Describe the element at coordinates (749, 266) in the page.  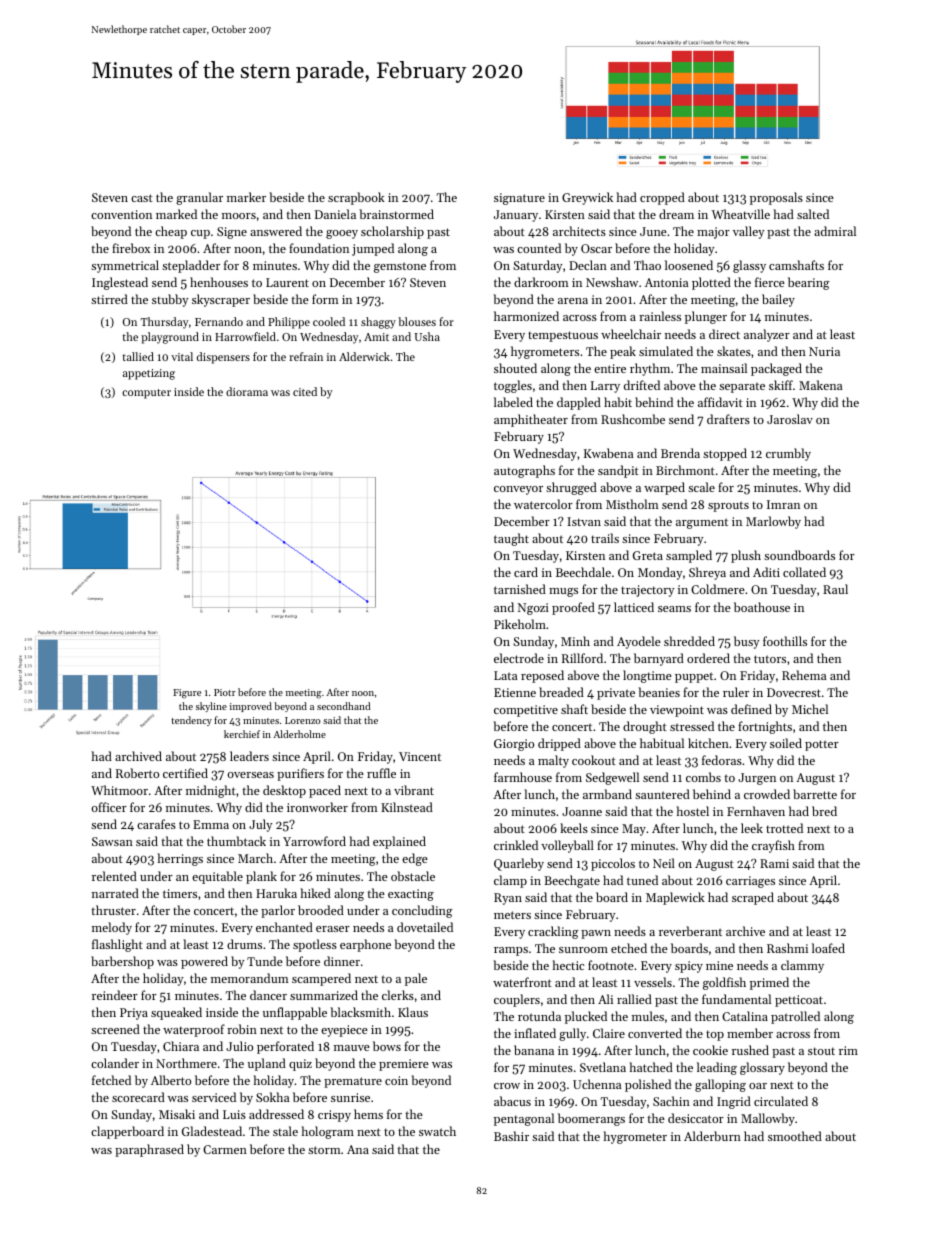
I see `glassy` at that location.
